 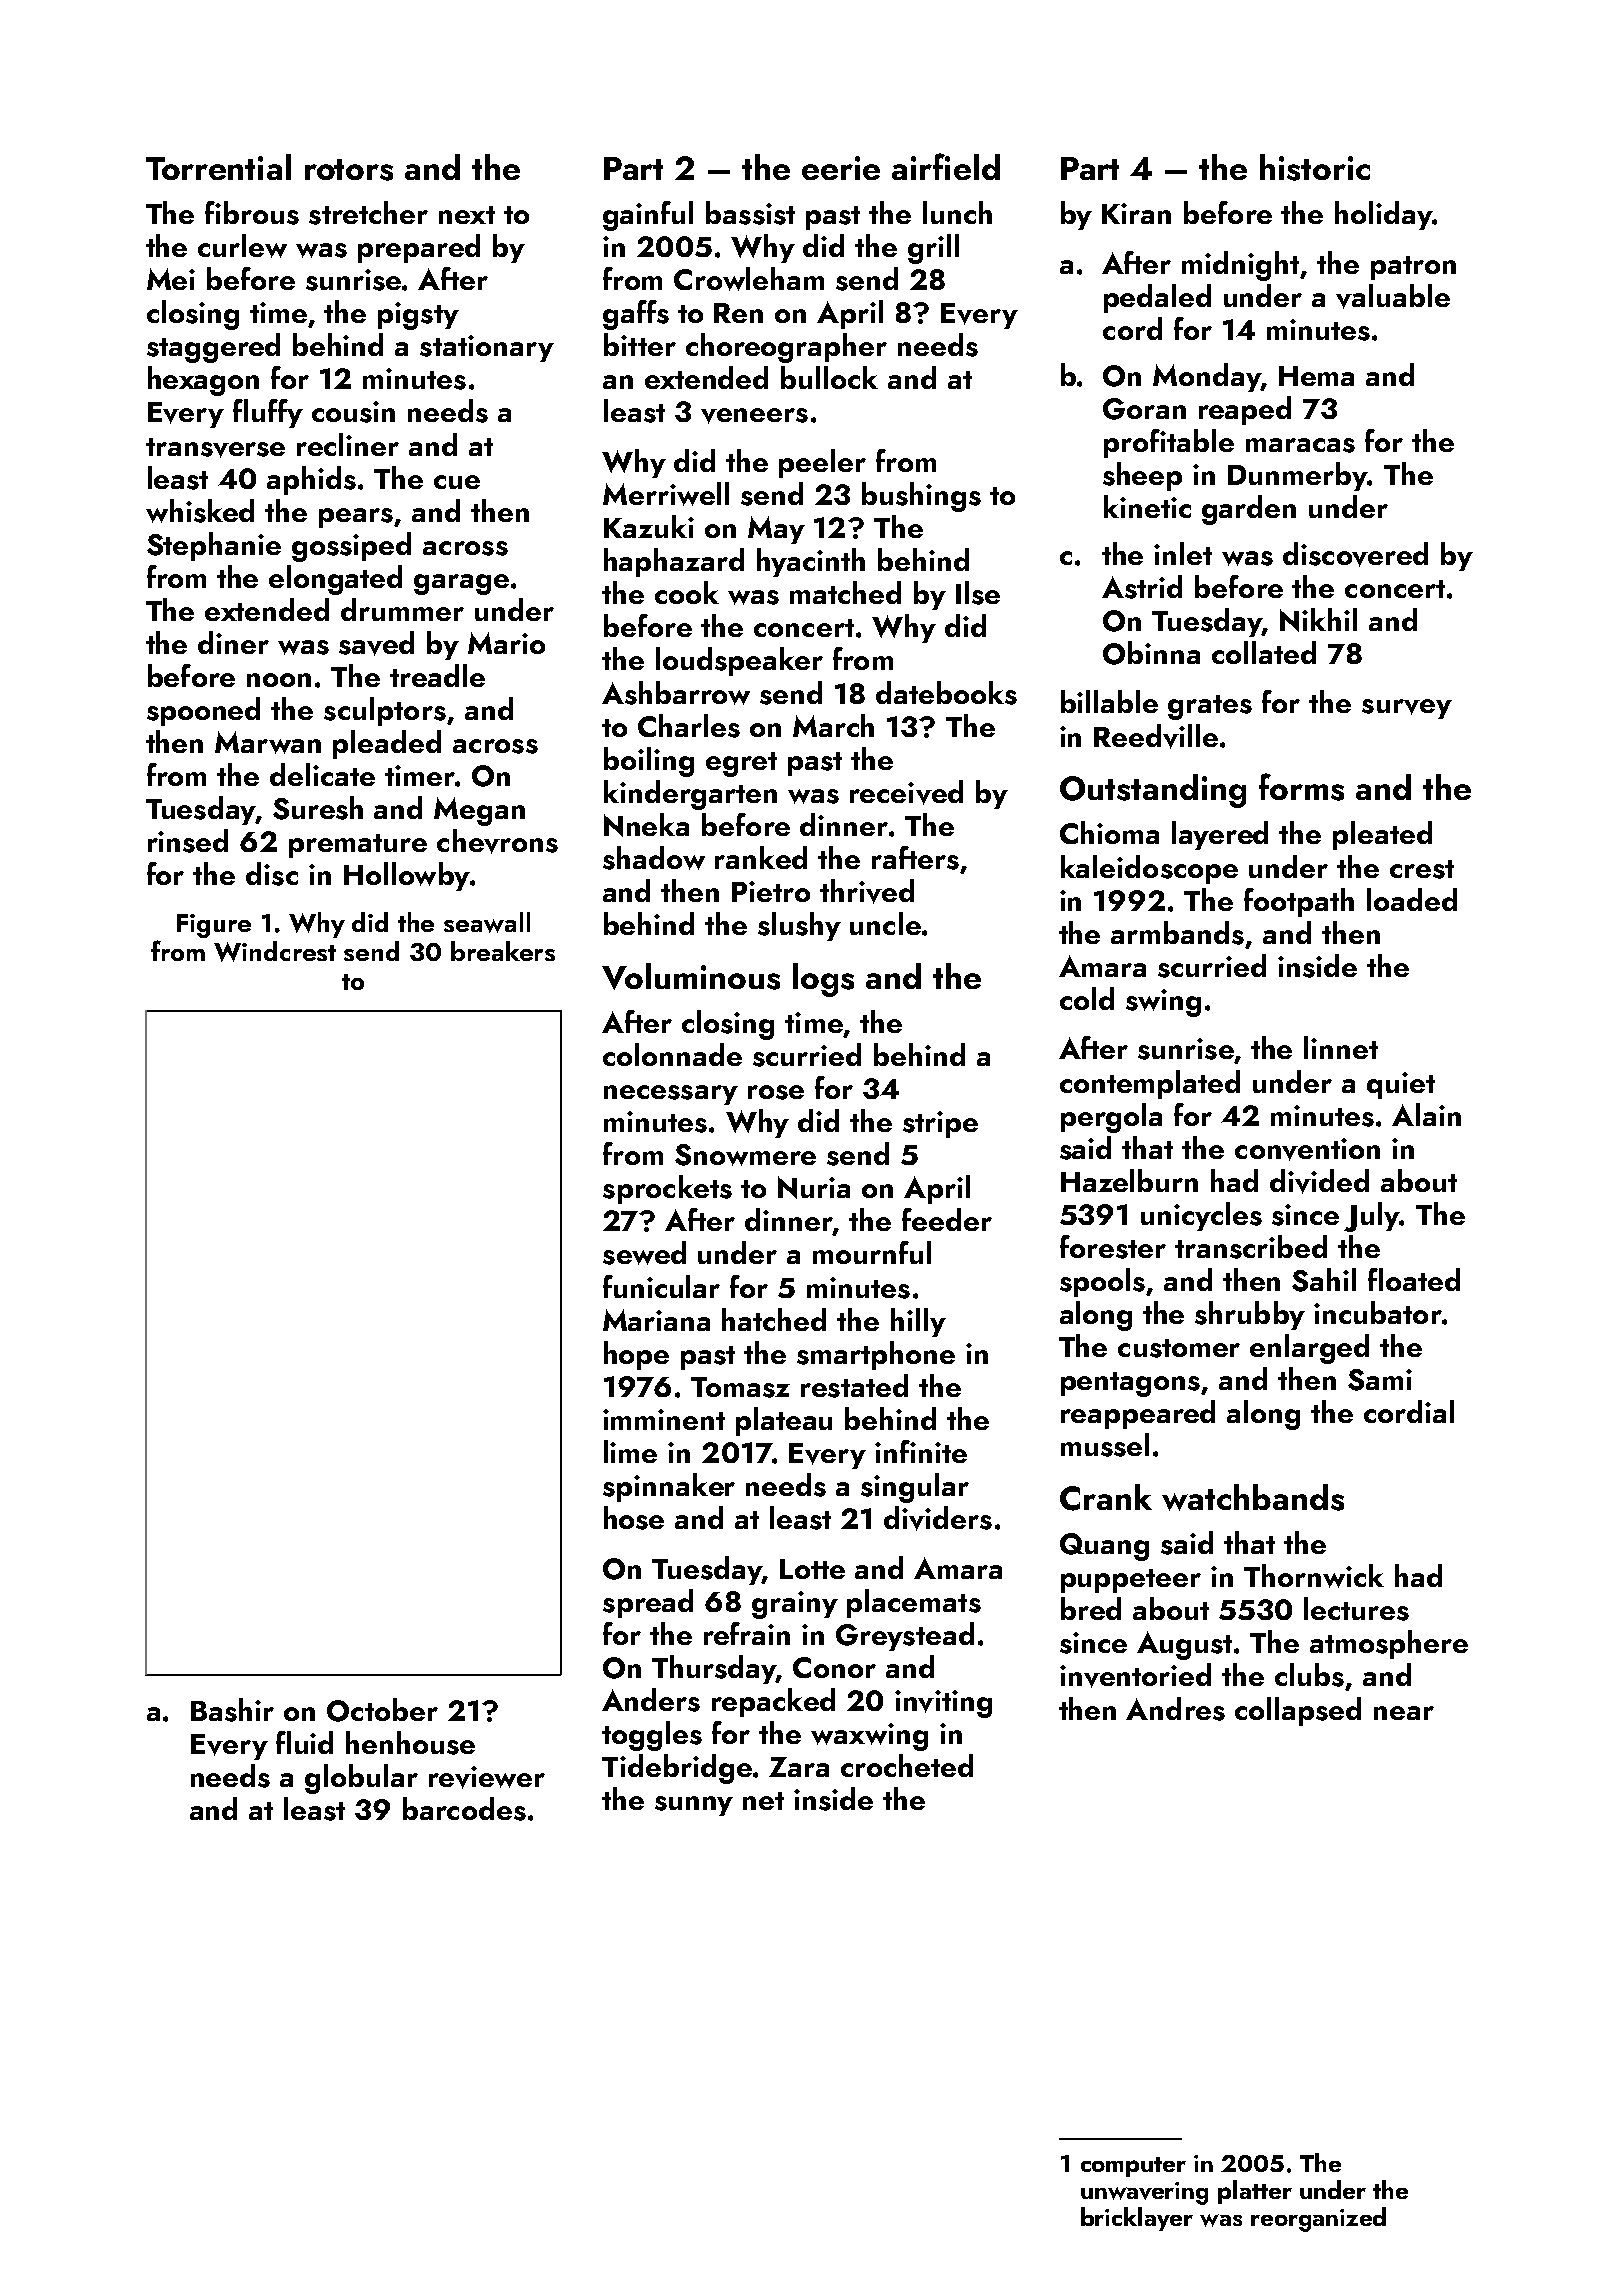 I want to click on computer, so click(x=1133, y=2167).
